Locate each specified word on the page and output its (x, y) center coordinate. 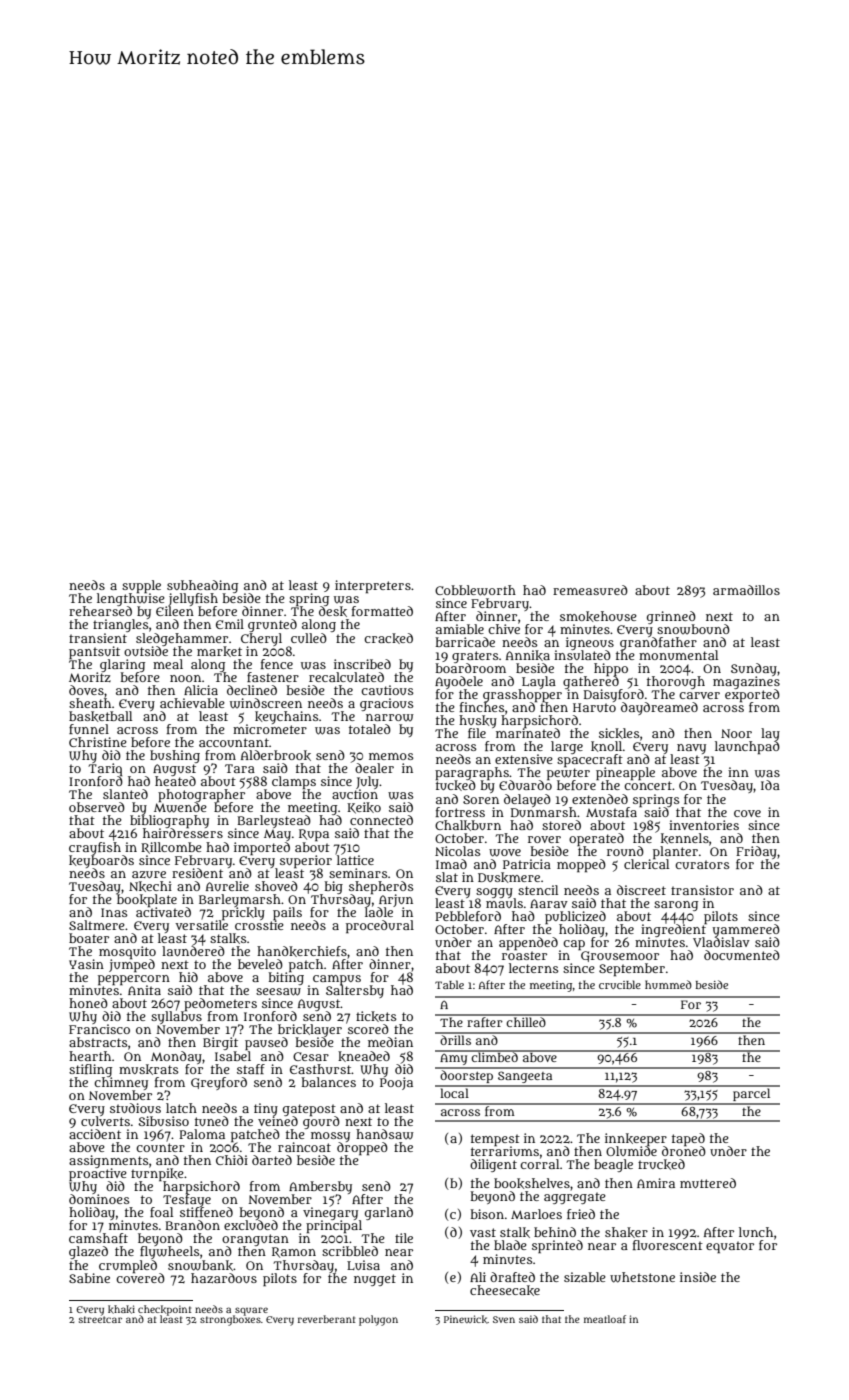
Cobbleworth (475, 590)
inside (698, 1277)
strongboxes (230, 1321)
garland (389, 1213)
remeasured (590, 590)
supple (141, 586)
